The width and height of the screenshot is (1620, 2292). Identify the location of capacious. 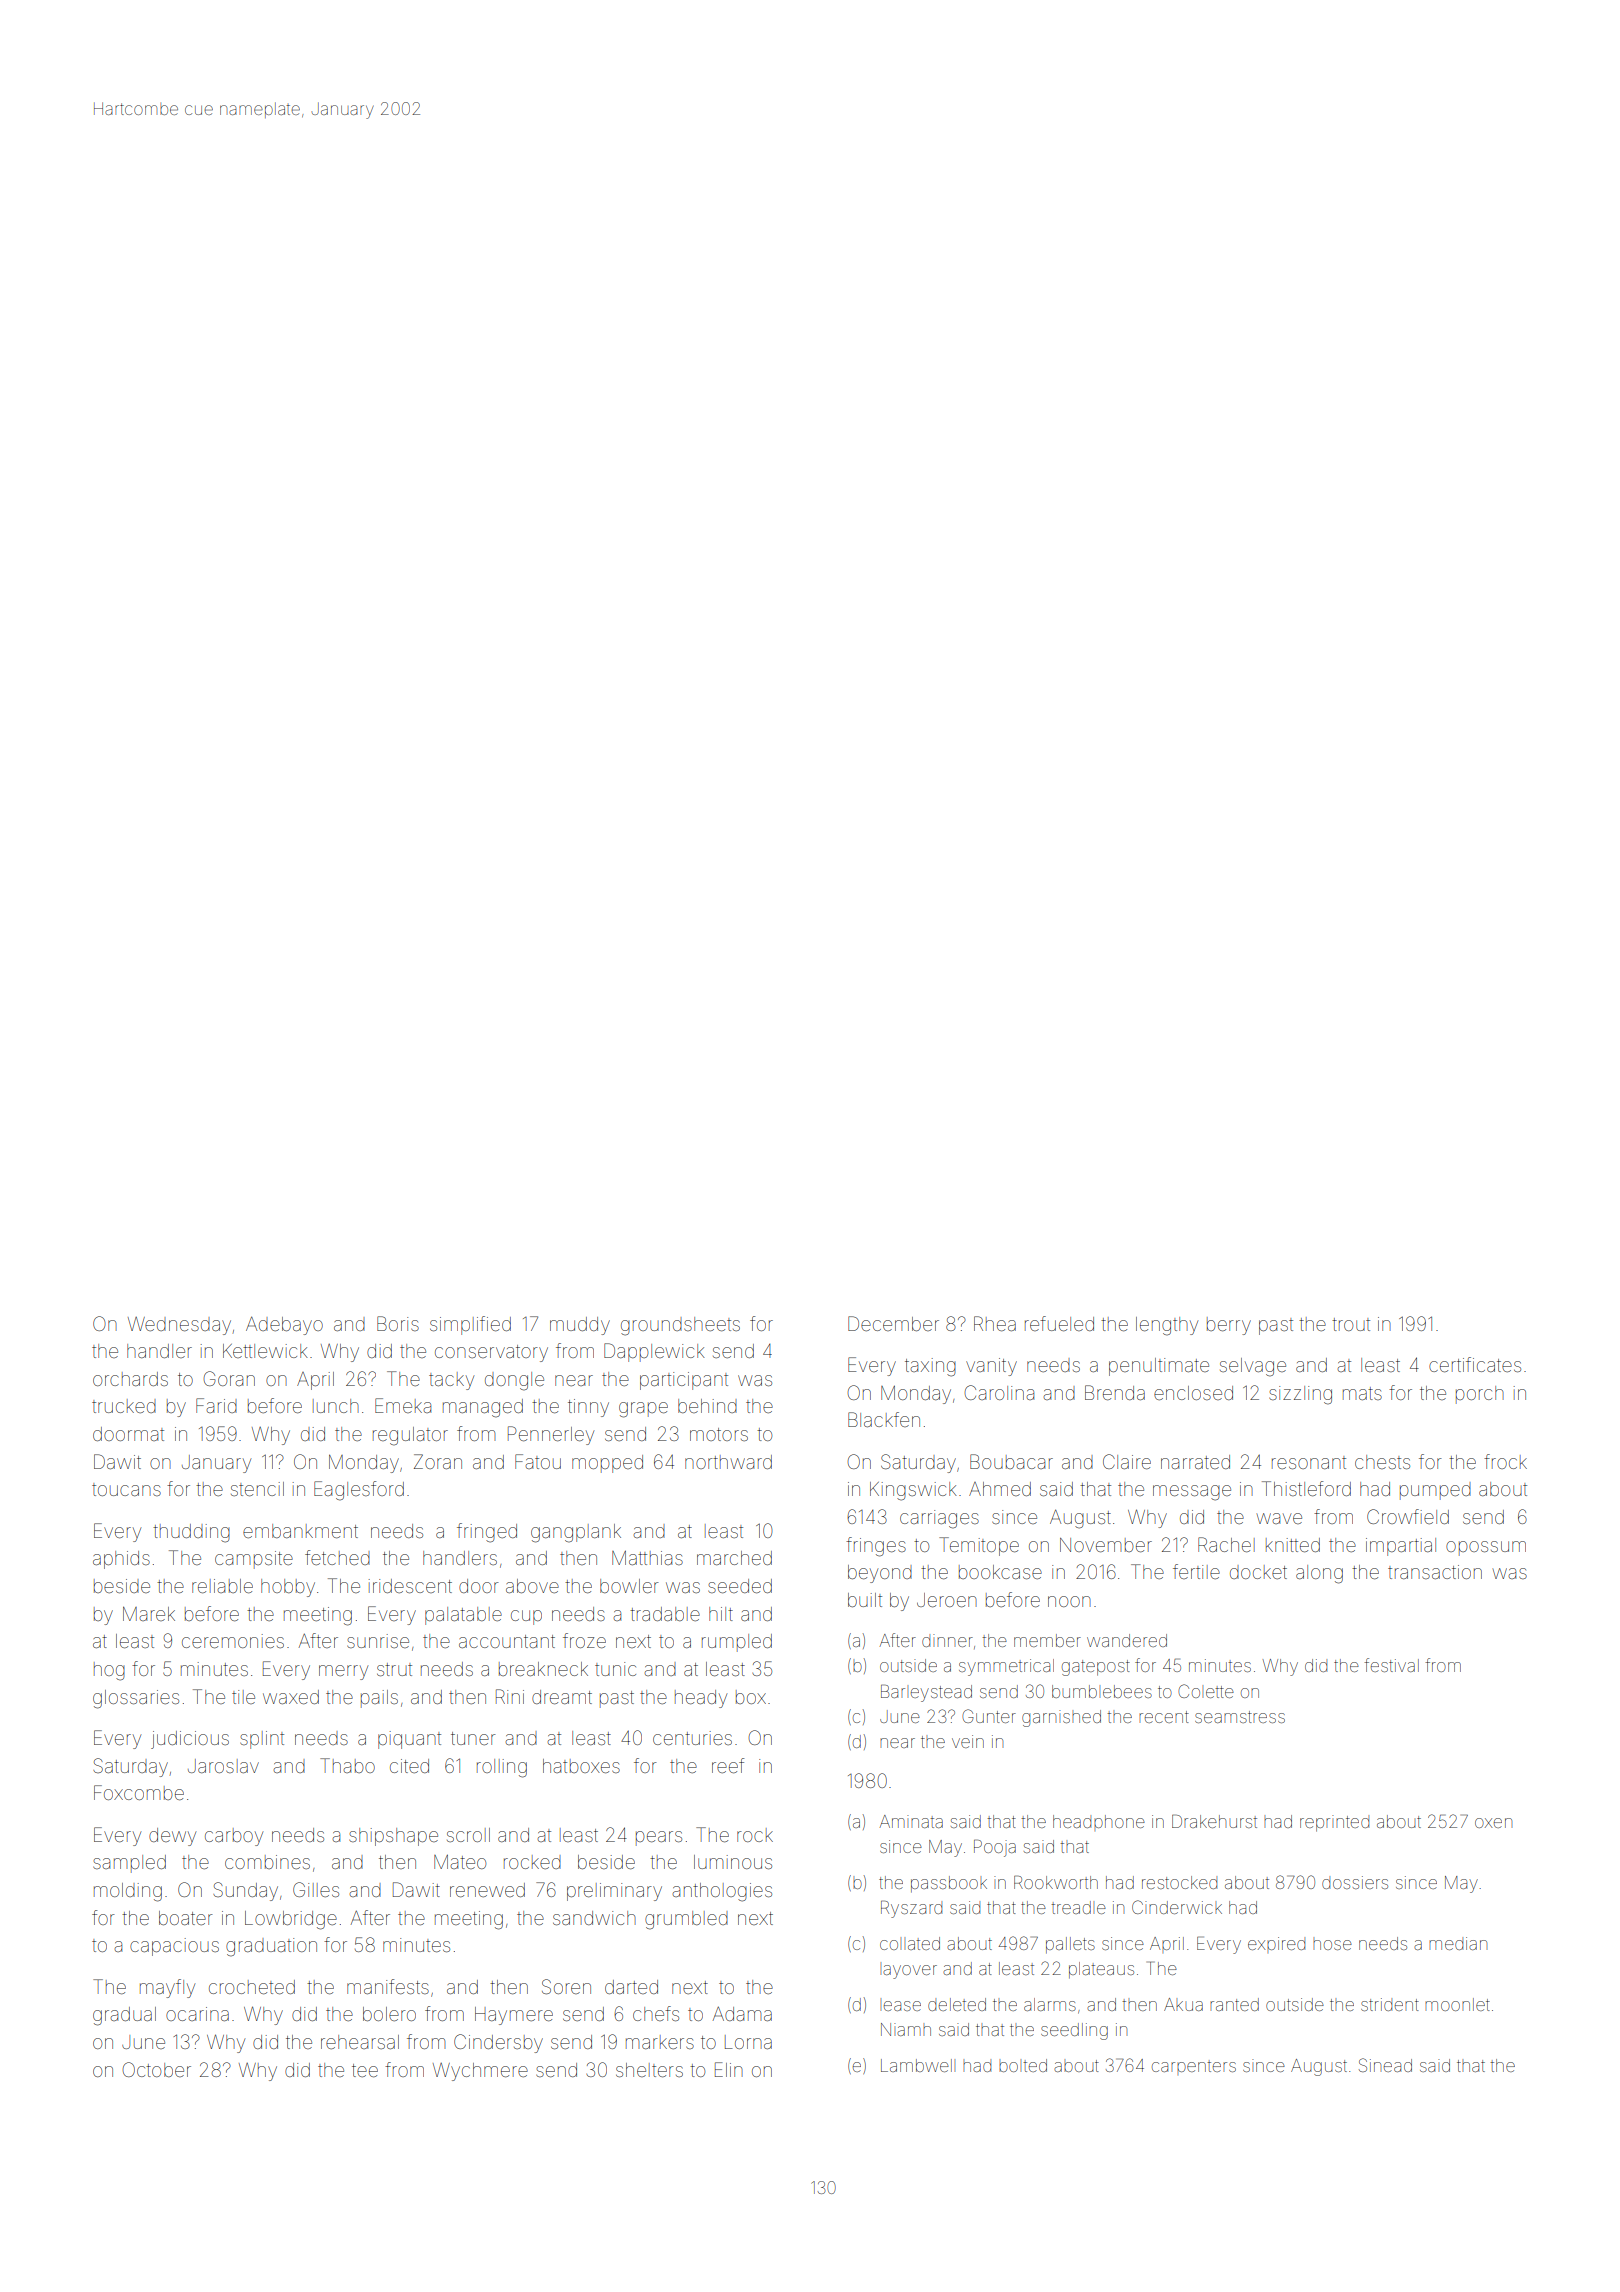
(174, 1947).
